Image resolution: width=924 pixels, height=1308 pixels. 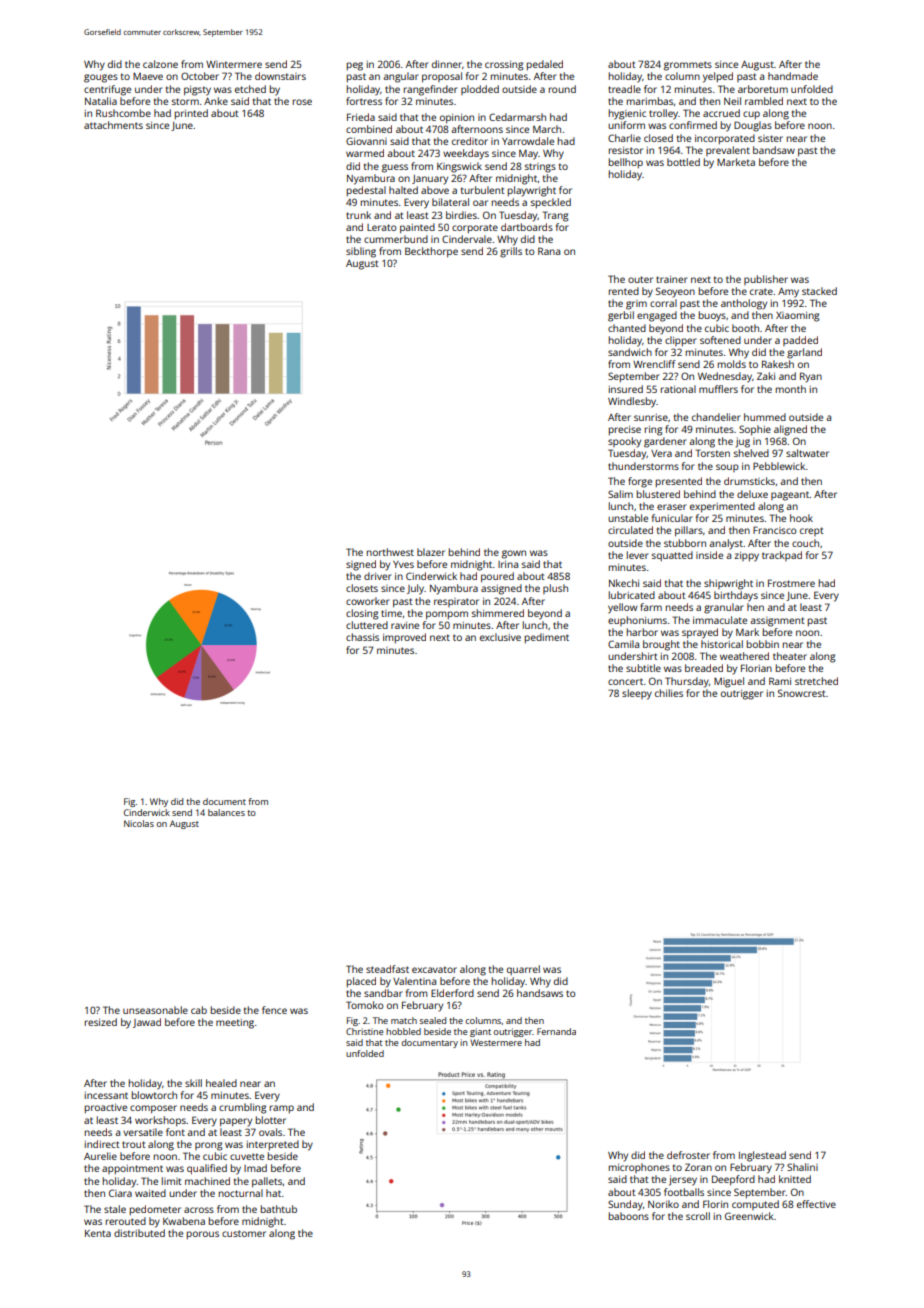 I want to click on pedestal, so click(x=366, y=191).
